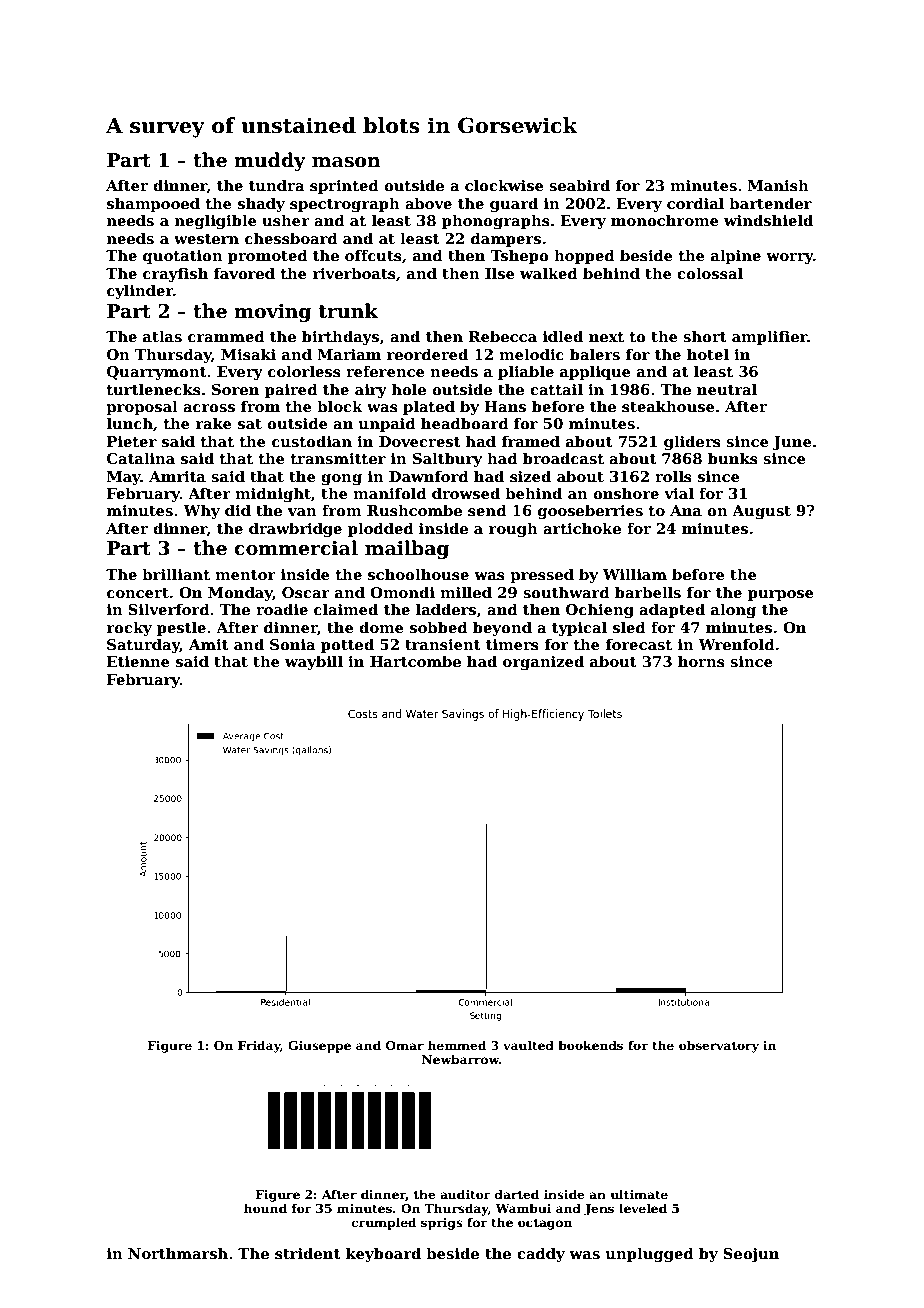 The height and width of the screenshot is (1308, 924). What do you see at coordinates (727, 389) in the screenshot?
I see `neutral` at bounding box center [727, 389].
